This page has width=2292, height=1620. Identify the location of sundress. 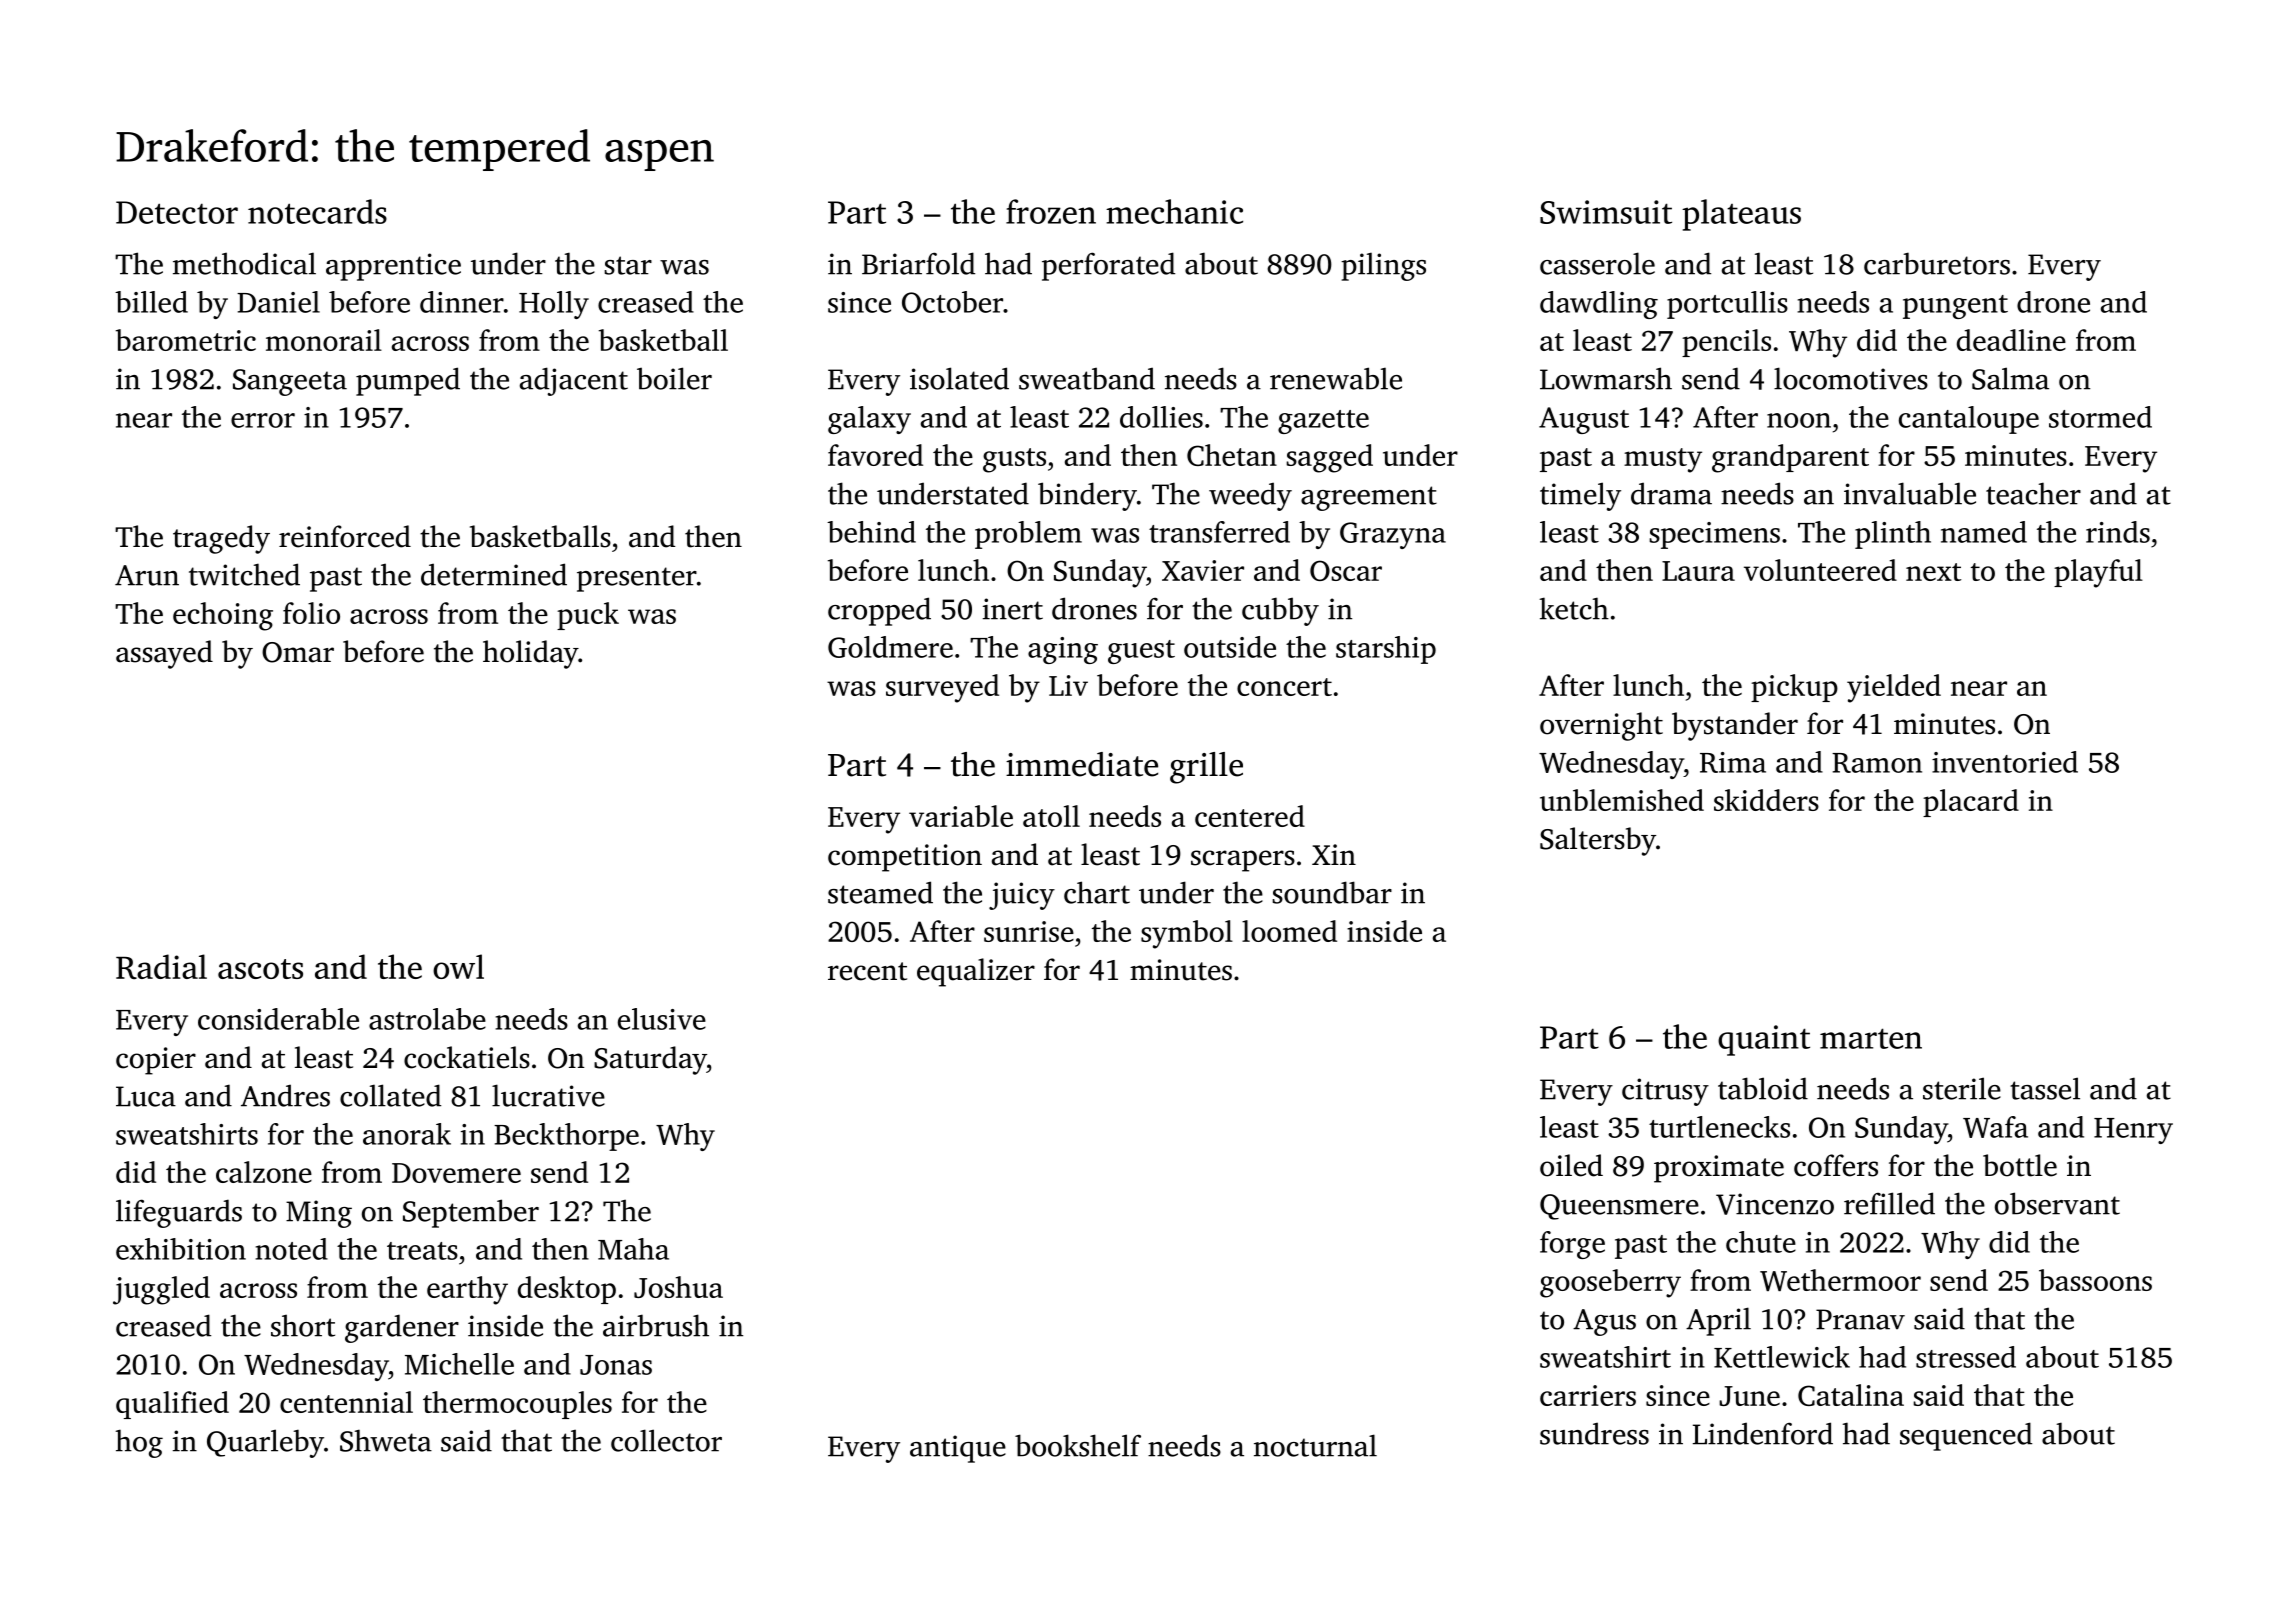
(1594, 1433).
